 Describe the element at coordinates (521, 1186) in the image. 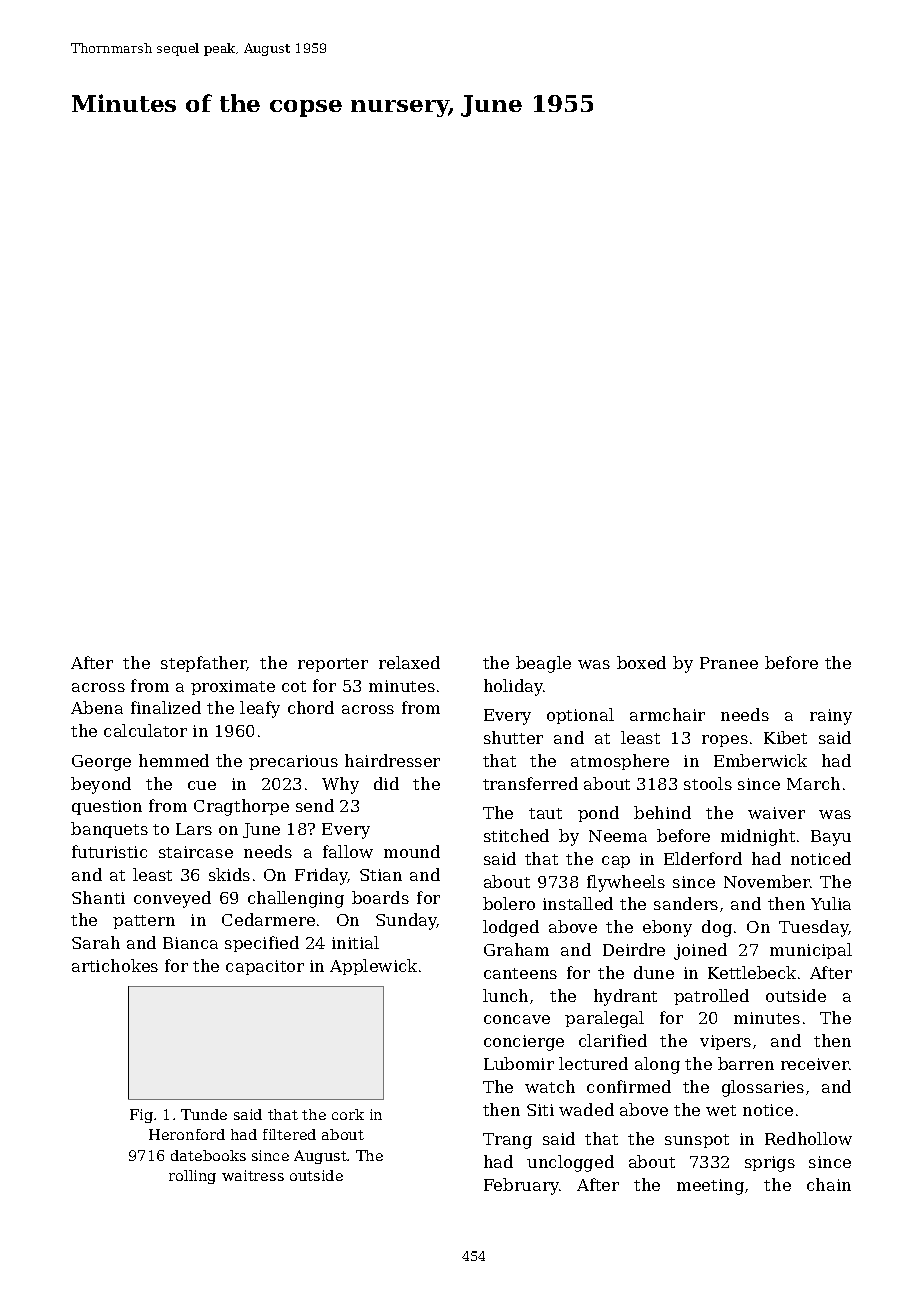

I see `February` at that location.
